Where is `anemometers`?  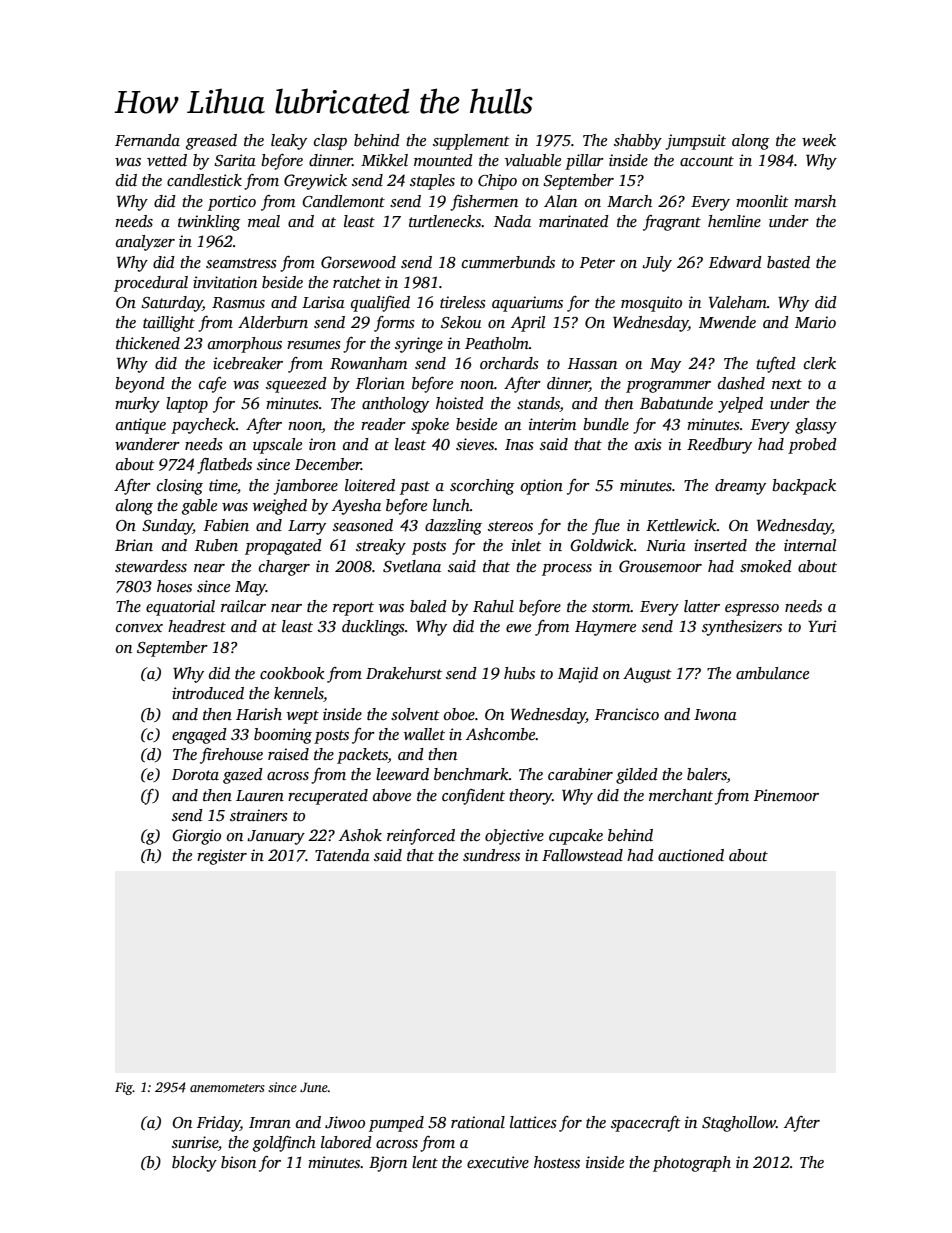
anemometers is located at coordinates (227, 1088).
